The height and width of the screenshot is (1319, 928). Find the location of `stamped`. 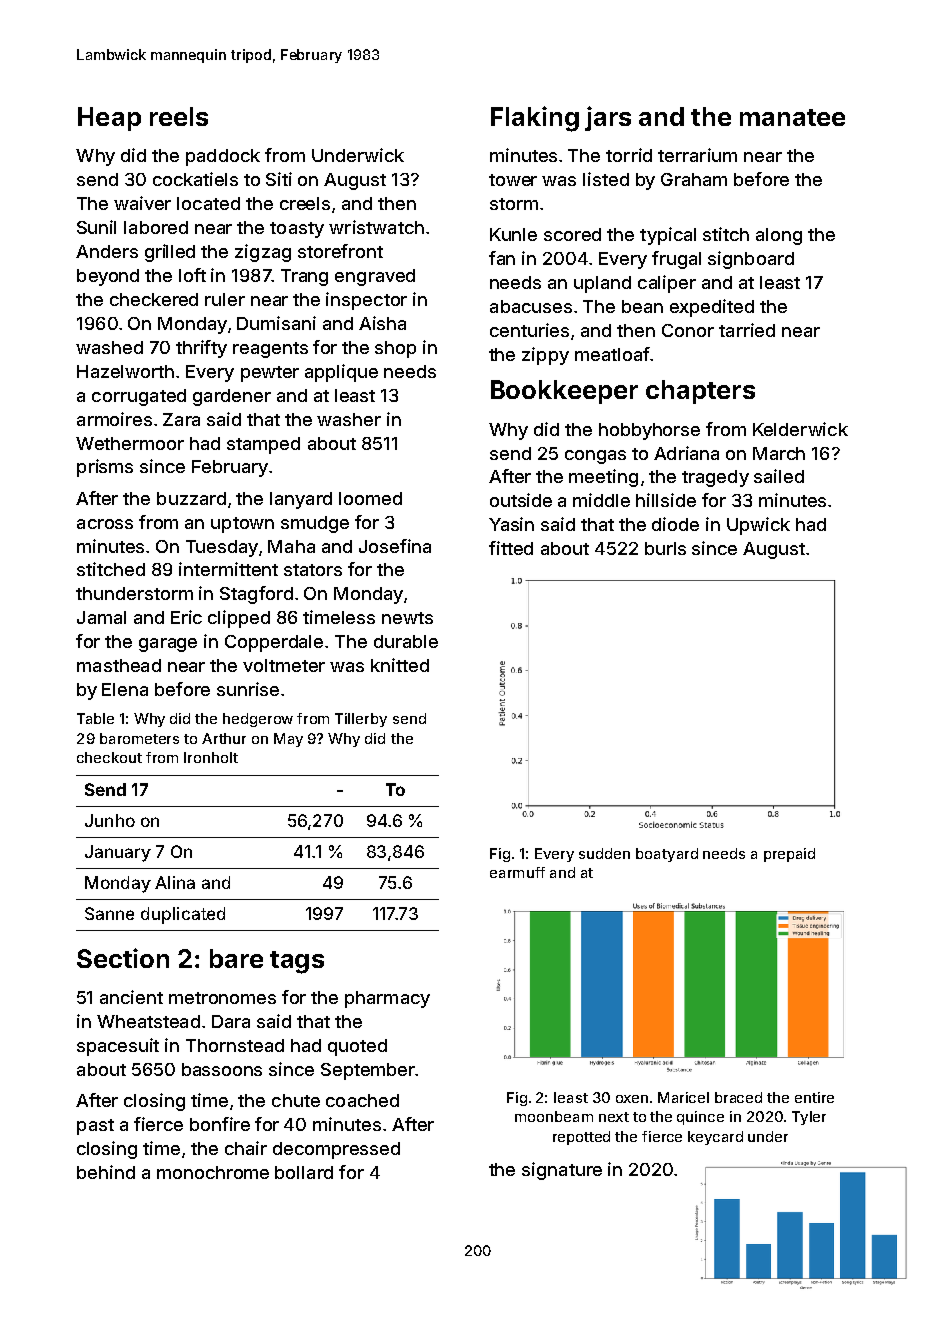

stamped is located at coordinates (263, 445).
